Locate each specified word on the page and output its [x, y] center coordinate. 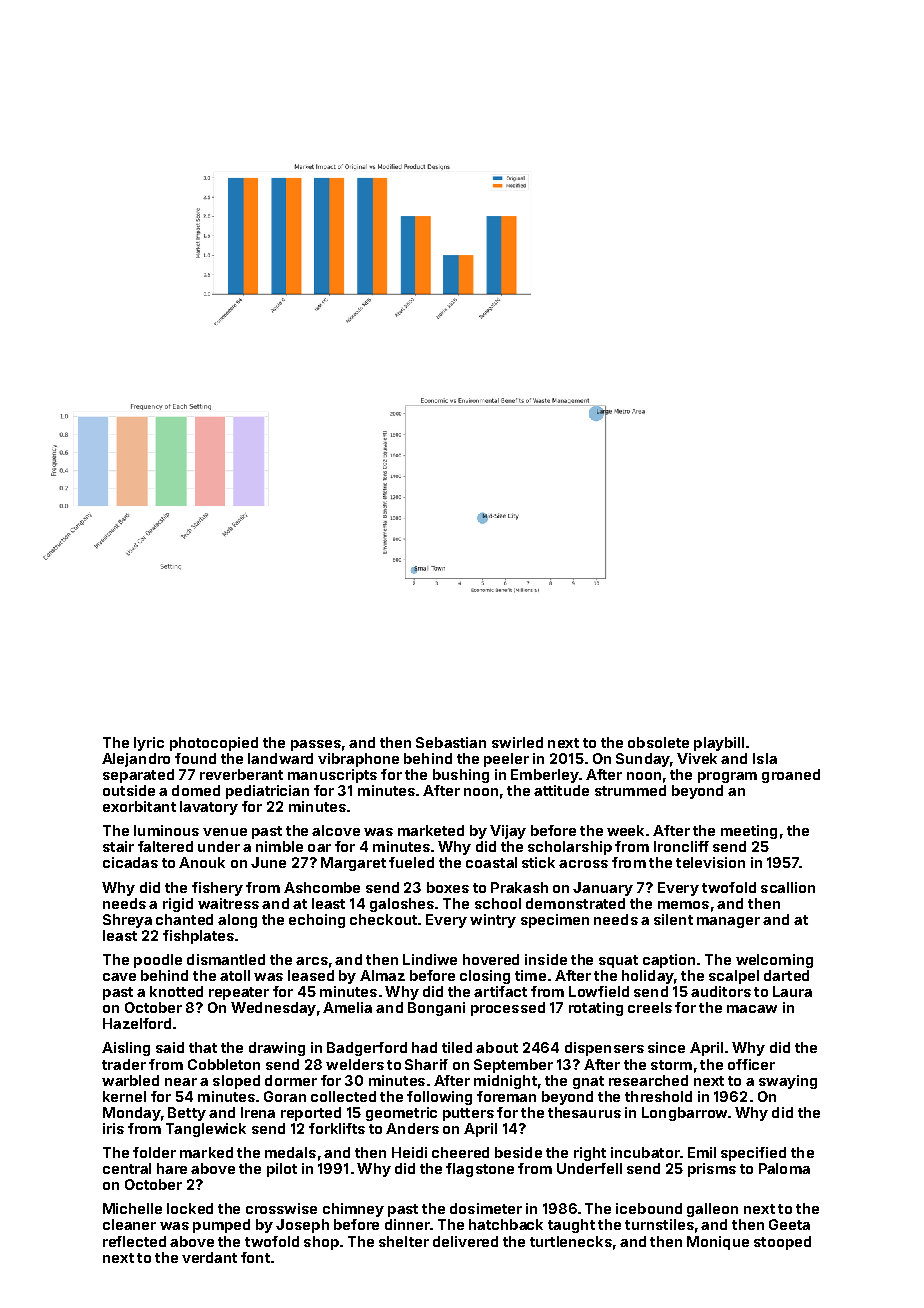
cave [119, 977]
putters [468, 1114]
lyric [149, 744]
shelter [404, 1241]
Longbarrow [684, 1114]
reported [311, 1114]
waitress [228, 903]
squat [618, 961]
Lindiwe [430, 959]
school [498, 903]
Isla [765, 758]
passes [316, 745]
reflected [134, 1241]
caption [669, 961]
